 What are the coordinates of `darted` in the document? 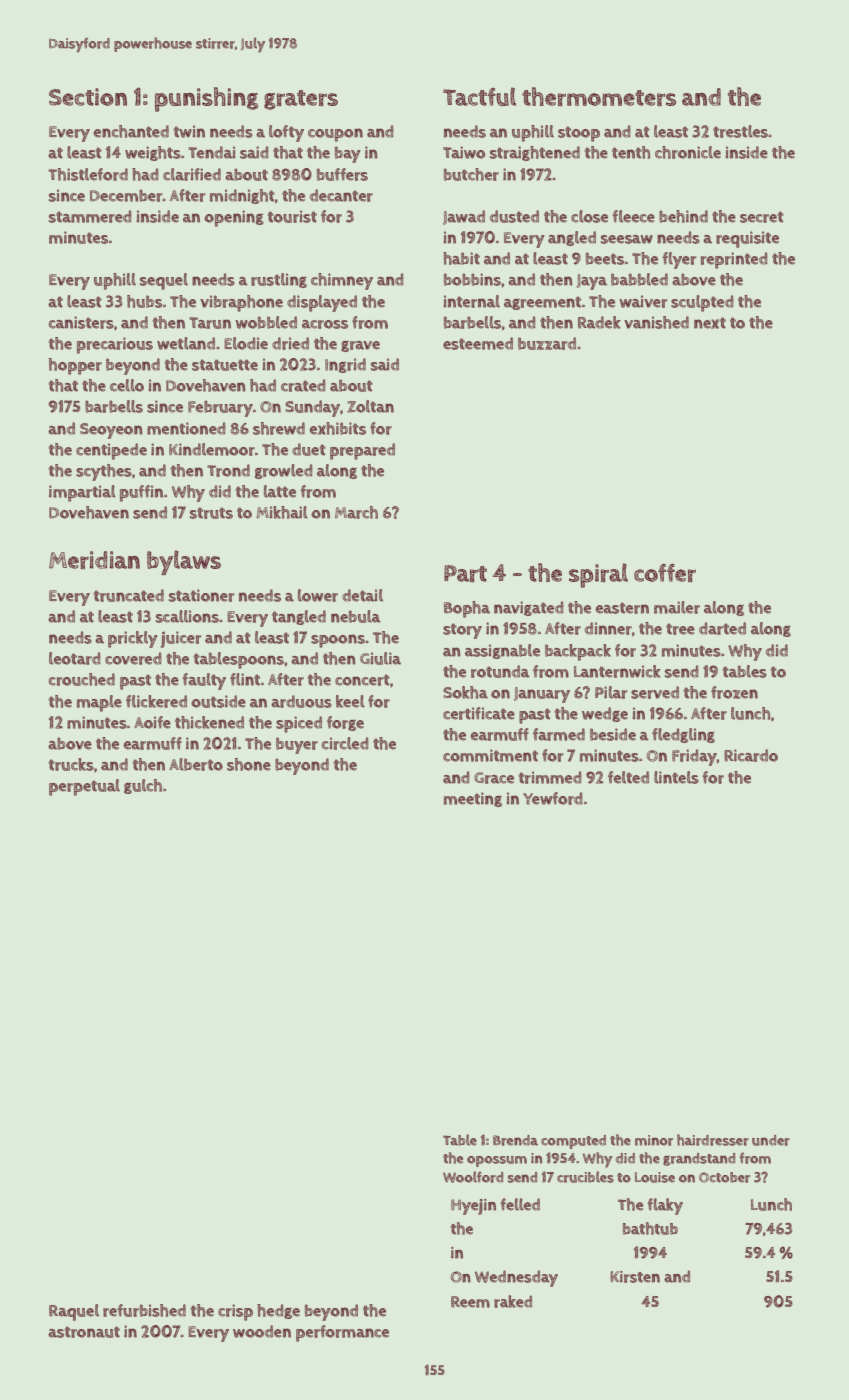 It's located at (722, 628).
